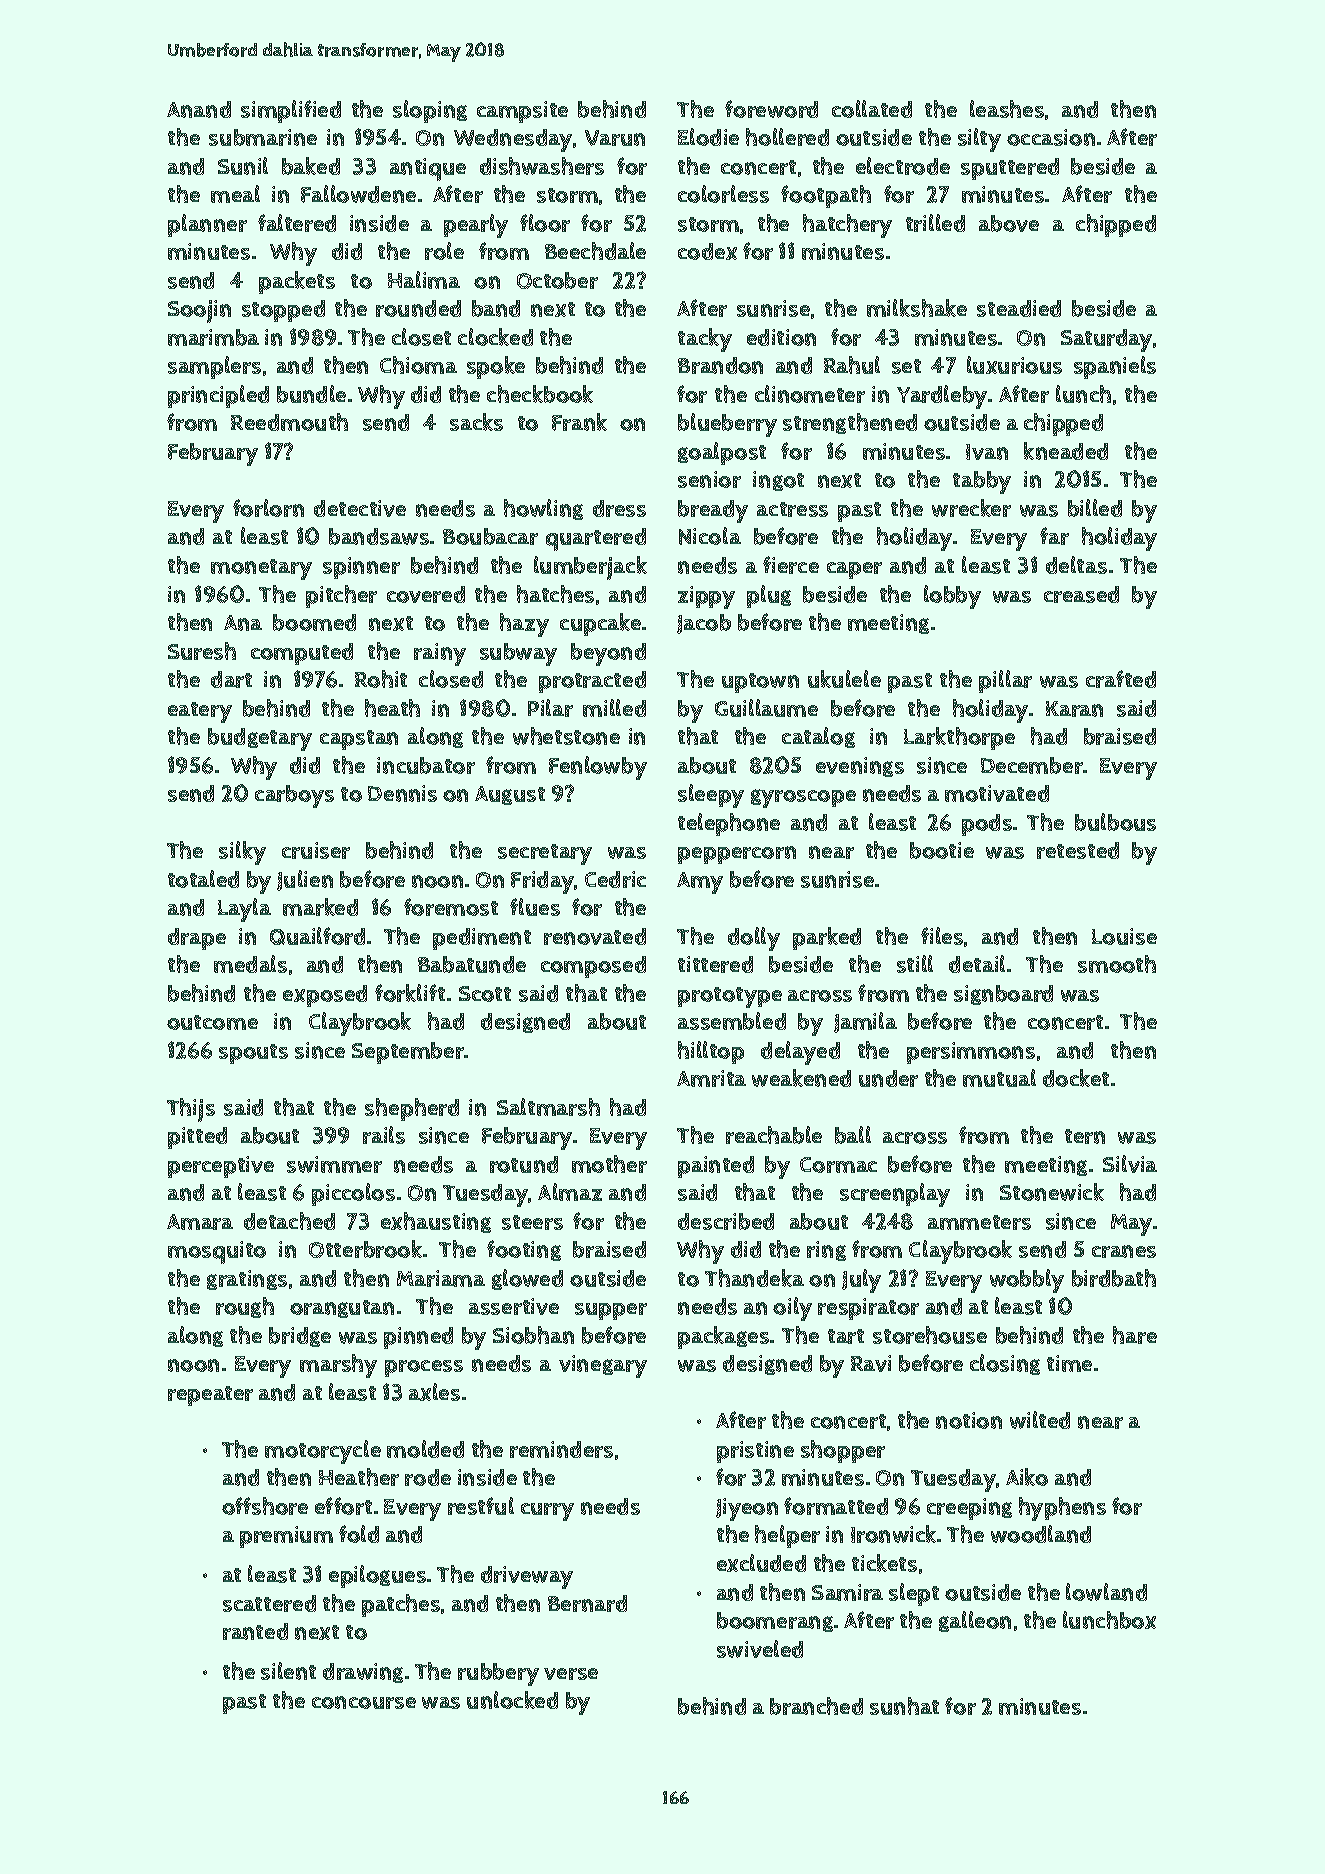 The image size is (1325, 1874). I want to click on creeping, so click(969, 1509).
